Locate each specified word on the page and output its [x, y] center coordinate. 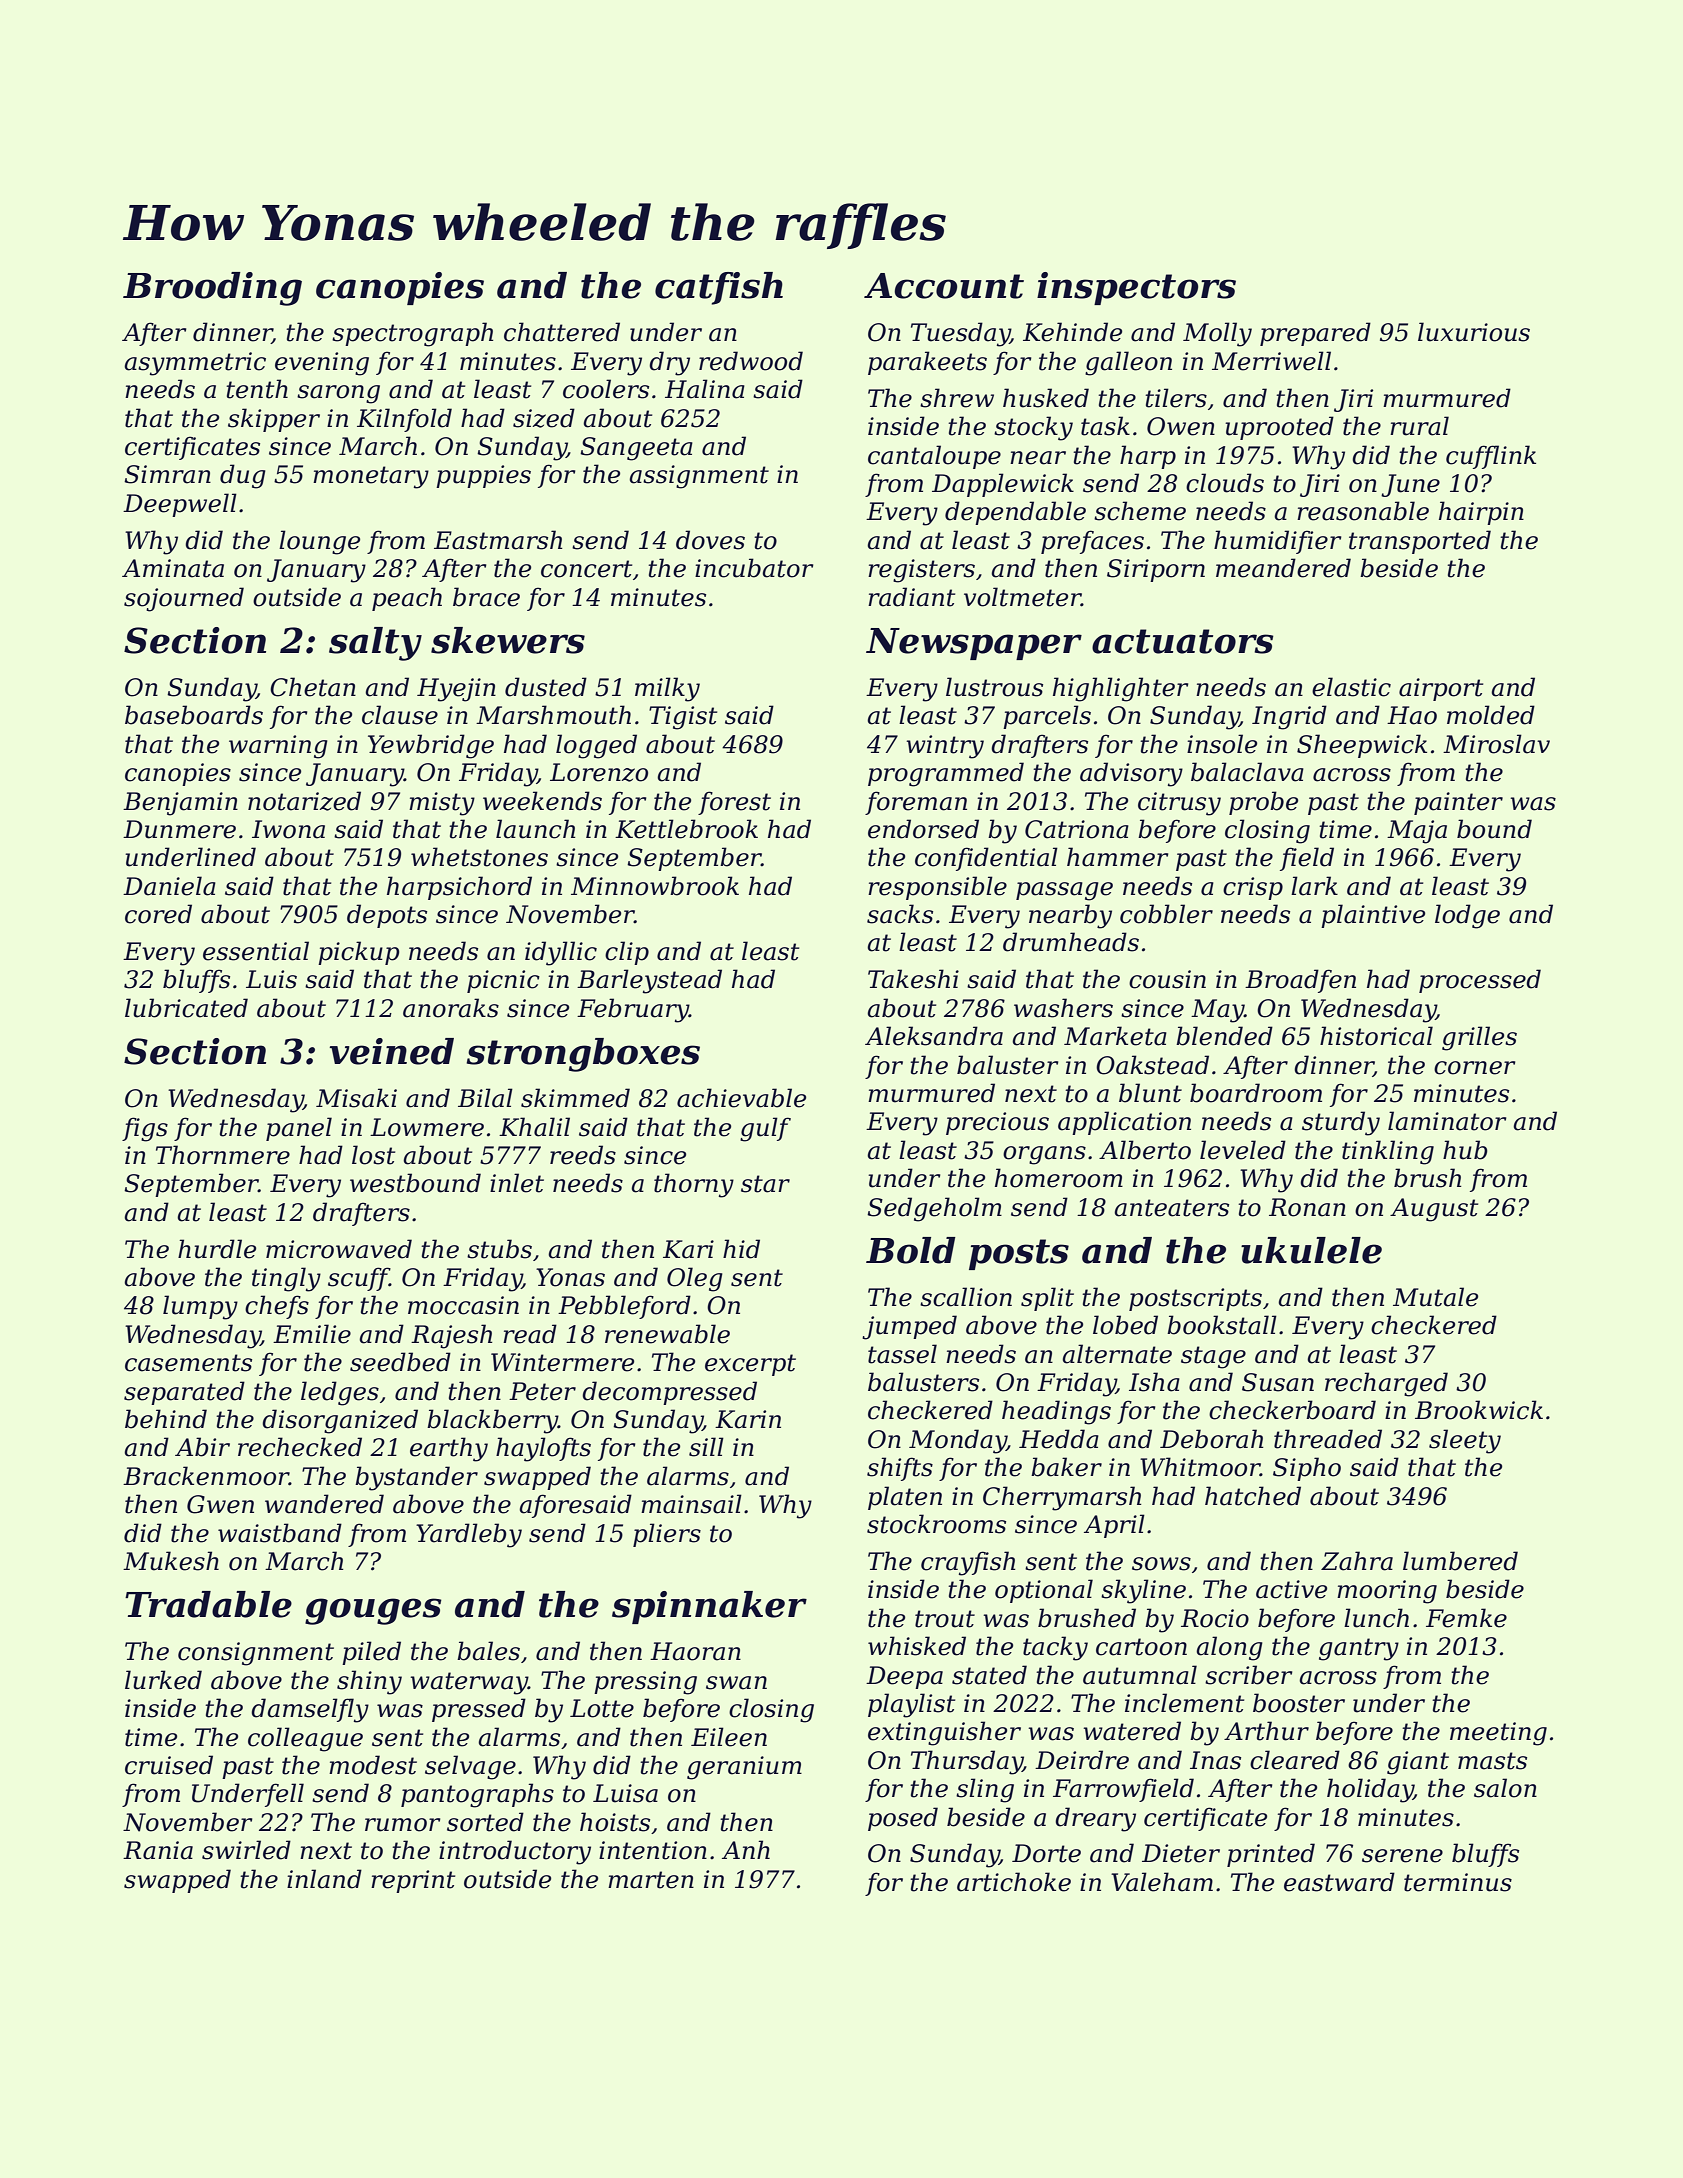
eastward [1339, 1882]
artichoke [1014, 1882]
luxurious [1474, 332]
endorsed [923, 829]
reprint [413, 1881]
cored [158, 914]
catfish [719, 288]
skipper [274, 420]
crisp [1253, 888]
